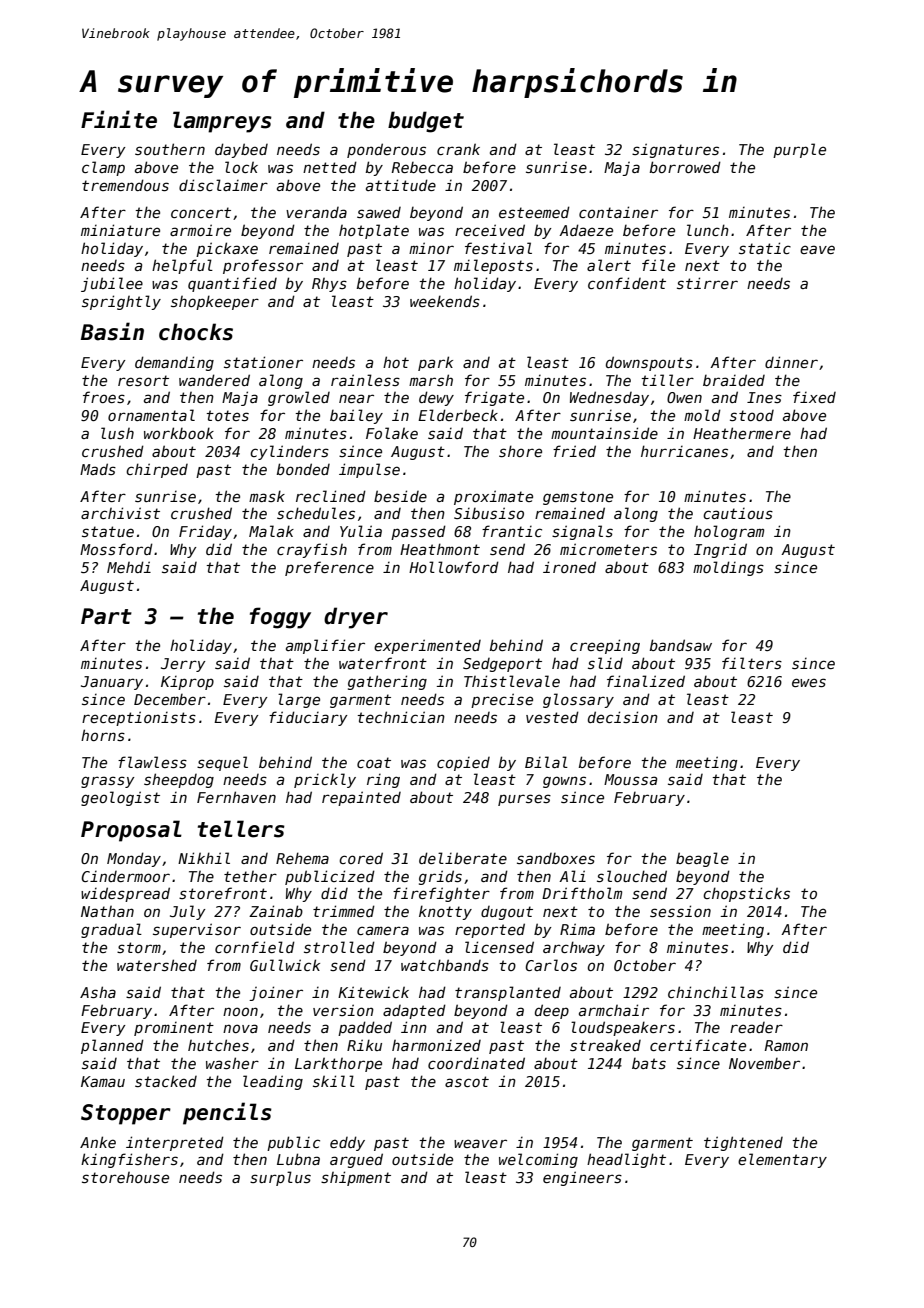 The width and height of the image is (924, 1308). I want to click on sprightly, so click(121, 302).
